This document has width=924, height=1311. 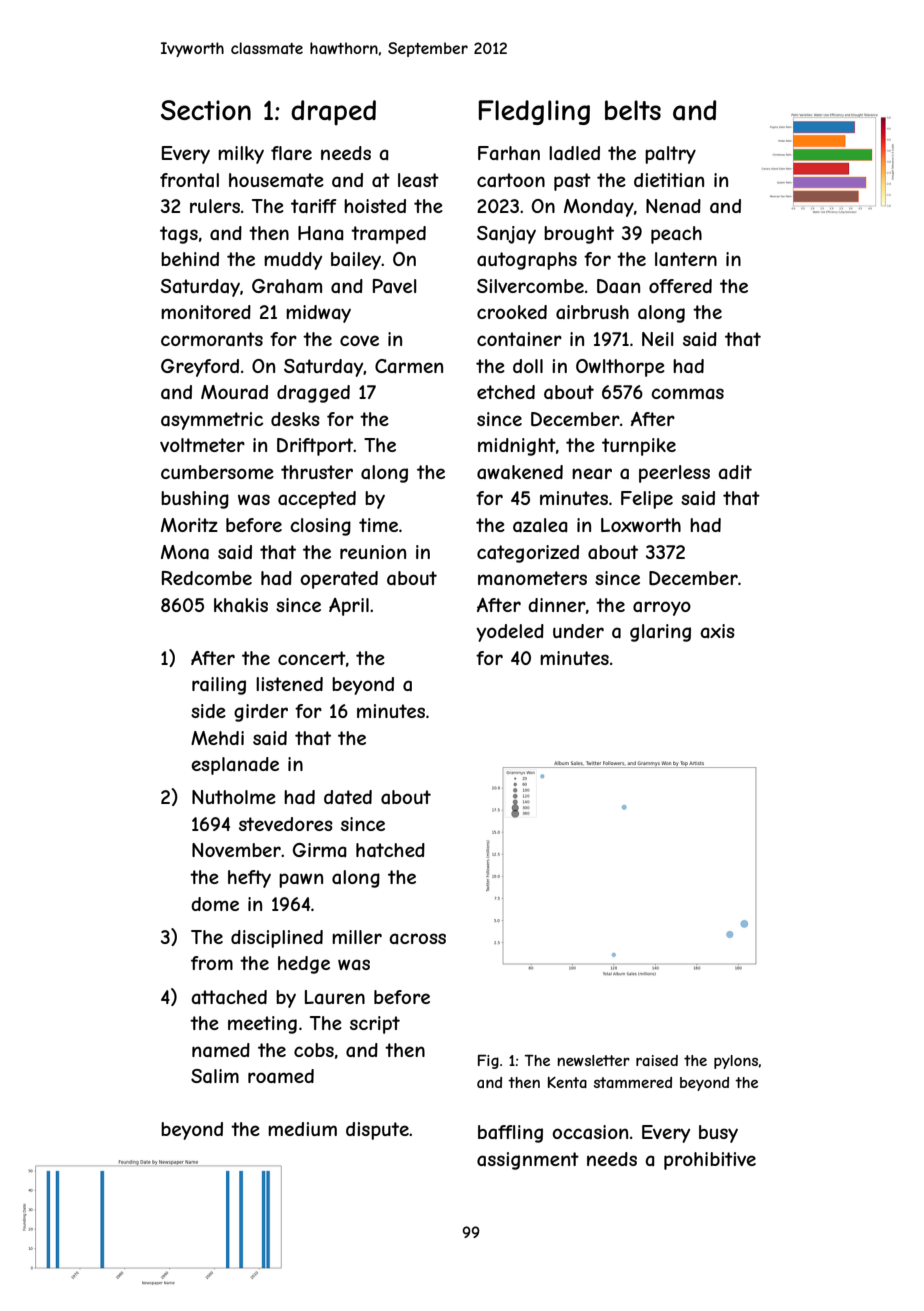 What do you see at coordinates (219, 686) in the document?
I see `railing` at bounding box center [219, 686].
